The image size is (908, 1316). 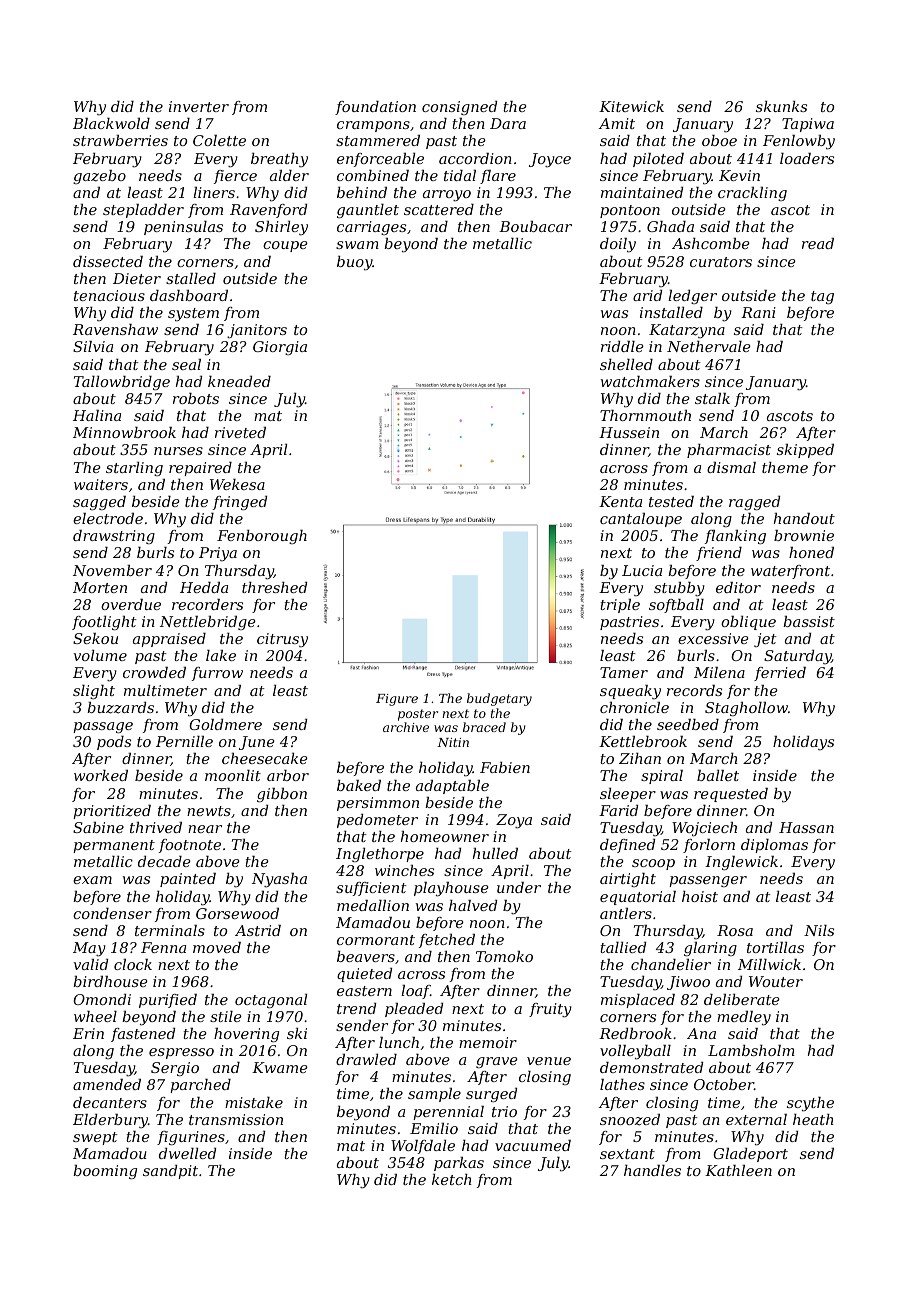 I want to click on Wolfdale, so click(x=423, y=1147).
